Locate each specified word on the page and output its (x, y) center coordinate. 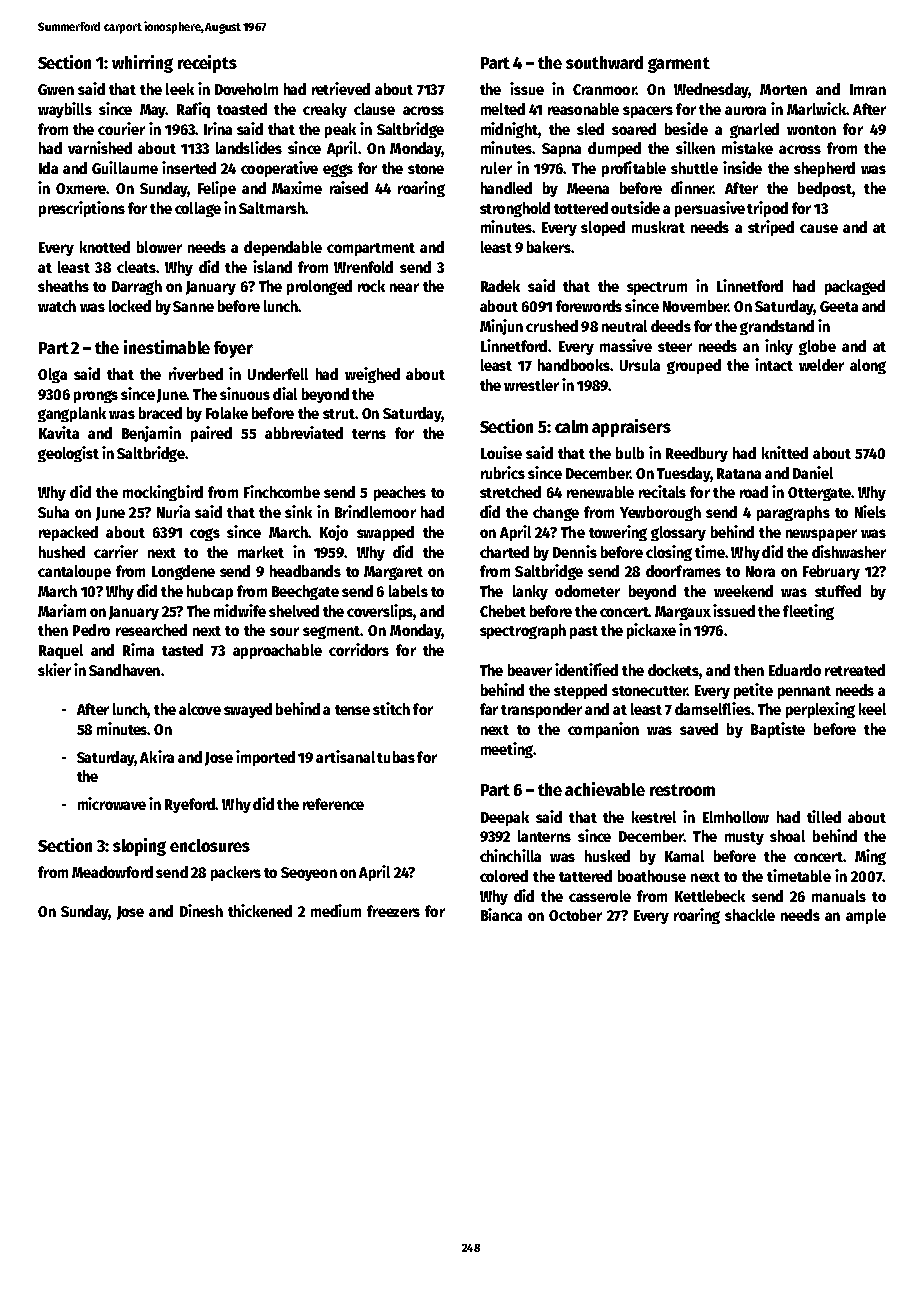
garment (679, 65)
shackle (750, 915)
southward (604, 62)
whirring (142, 64)
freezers (393, 911)
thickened (260, 910)
